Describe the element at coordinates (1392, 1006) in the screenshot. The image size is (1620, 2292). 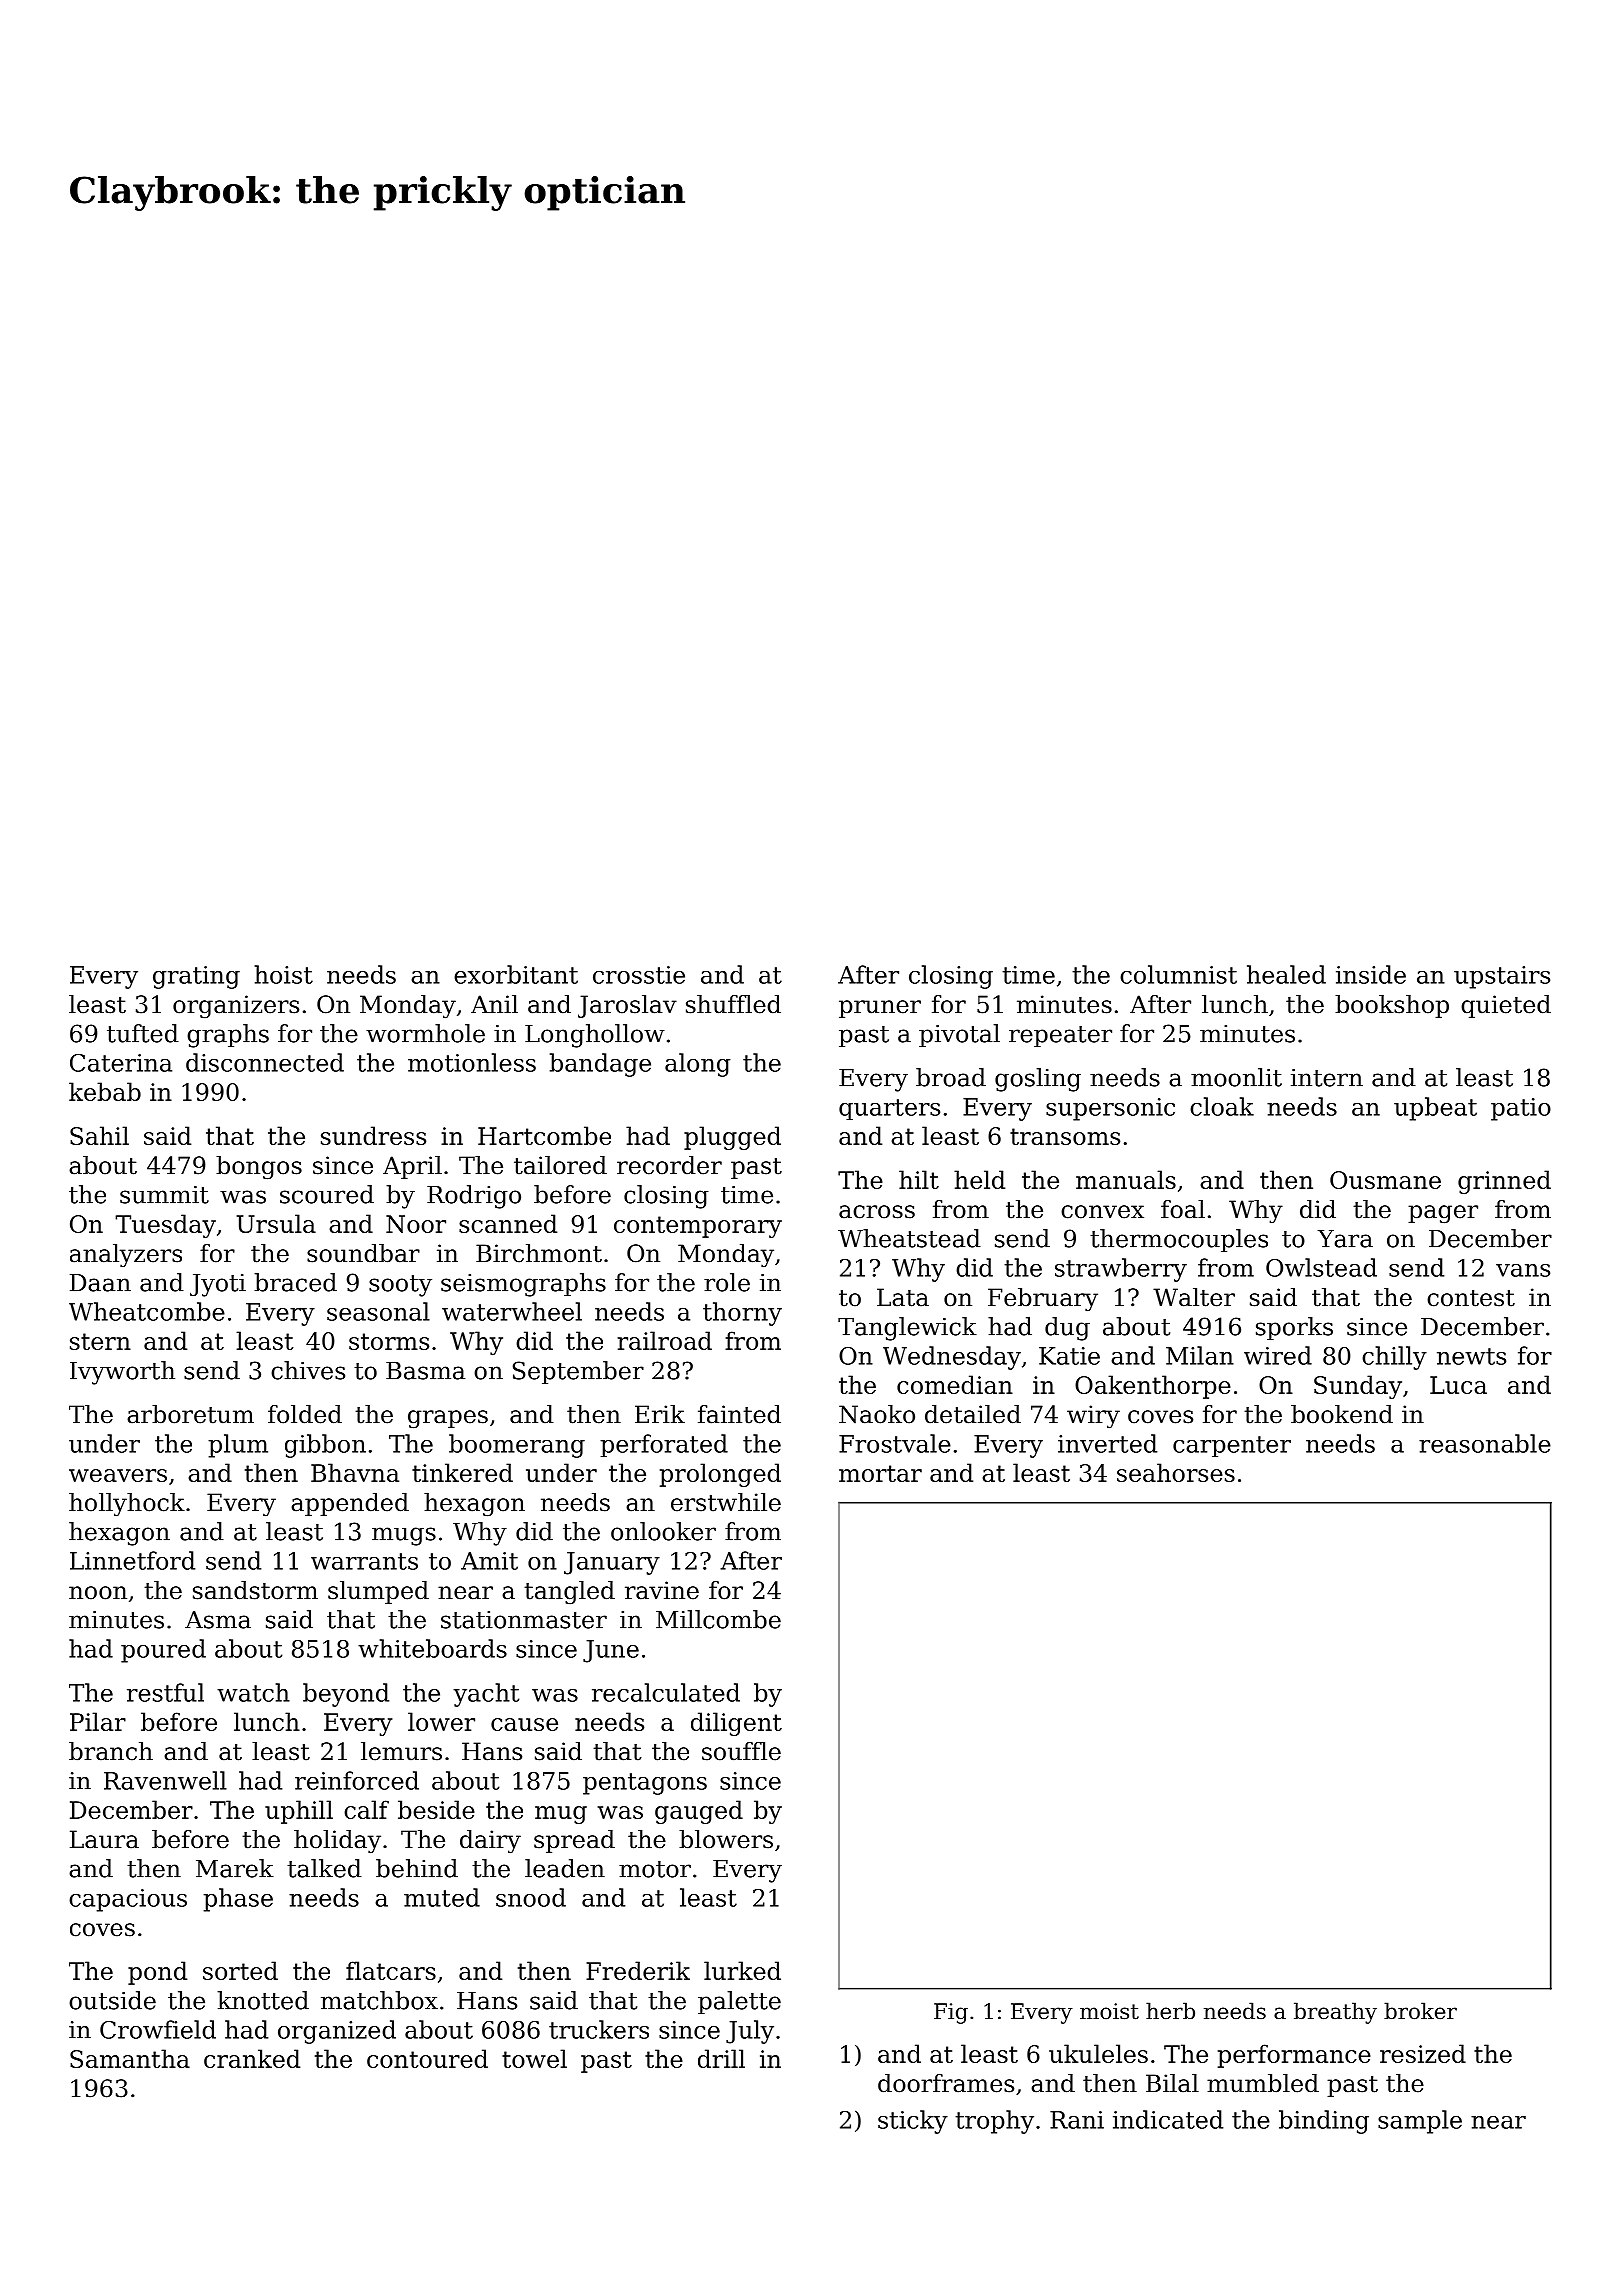
I see `bookshop` at that location.
